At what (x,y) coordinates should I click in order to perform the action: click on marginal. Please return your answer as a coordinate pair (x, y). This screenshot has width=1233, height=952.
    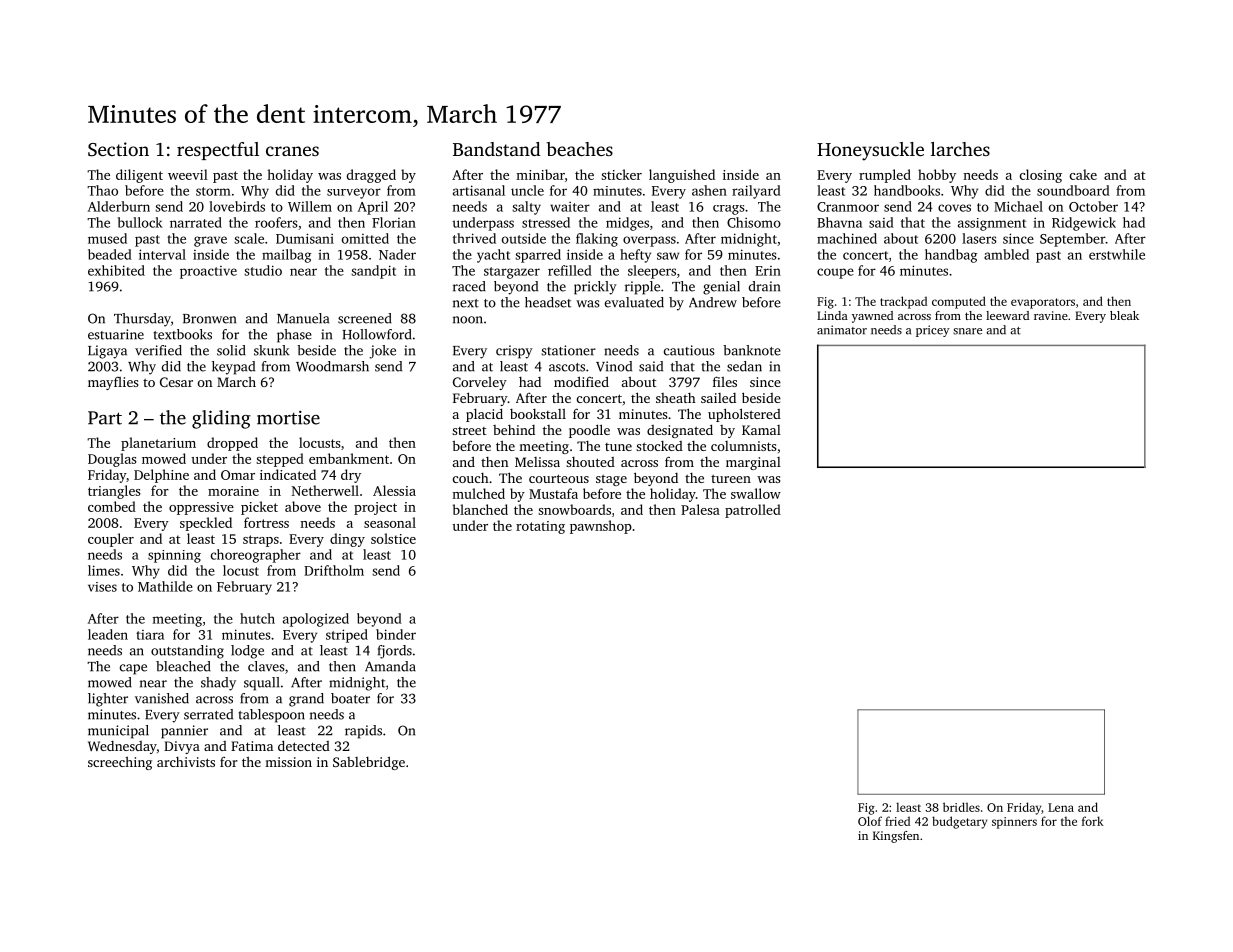
    Looking at the image, I should click on (753, 463).
